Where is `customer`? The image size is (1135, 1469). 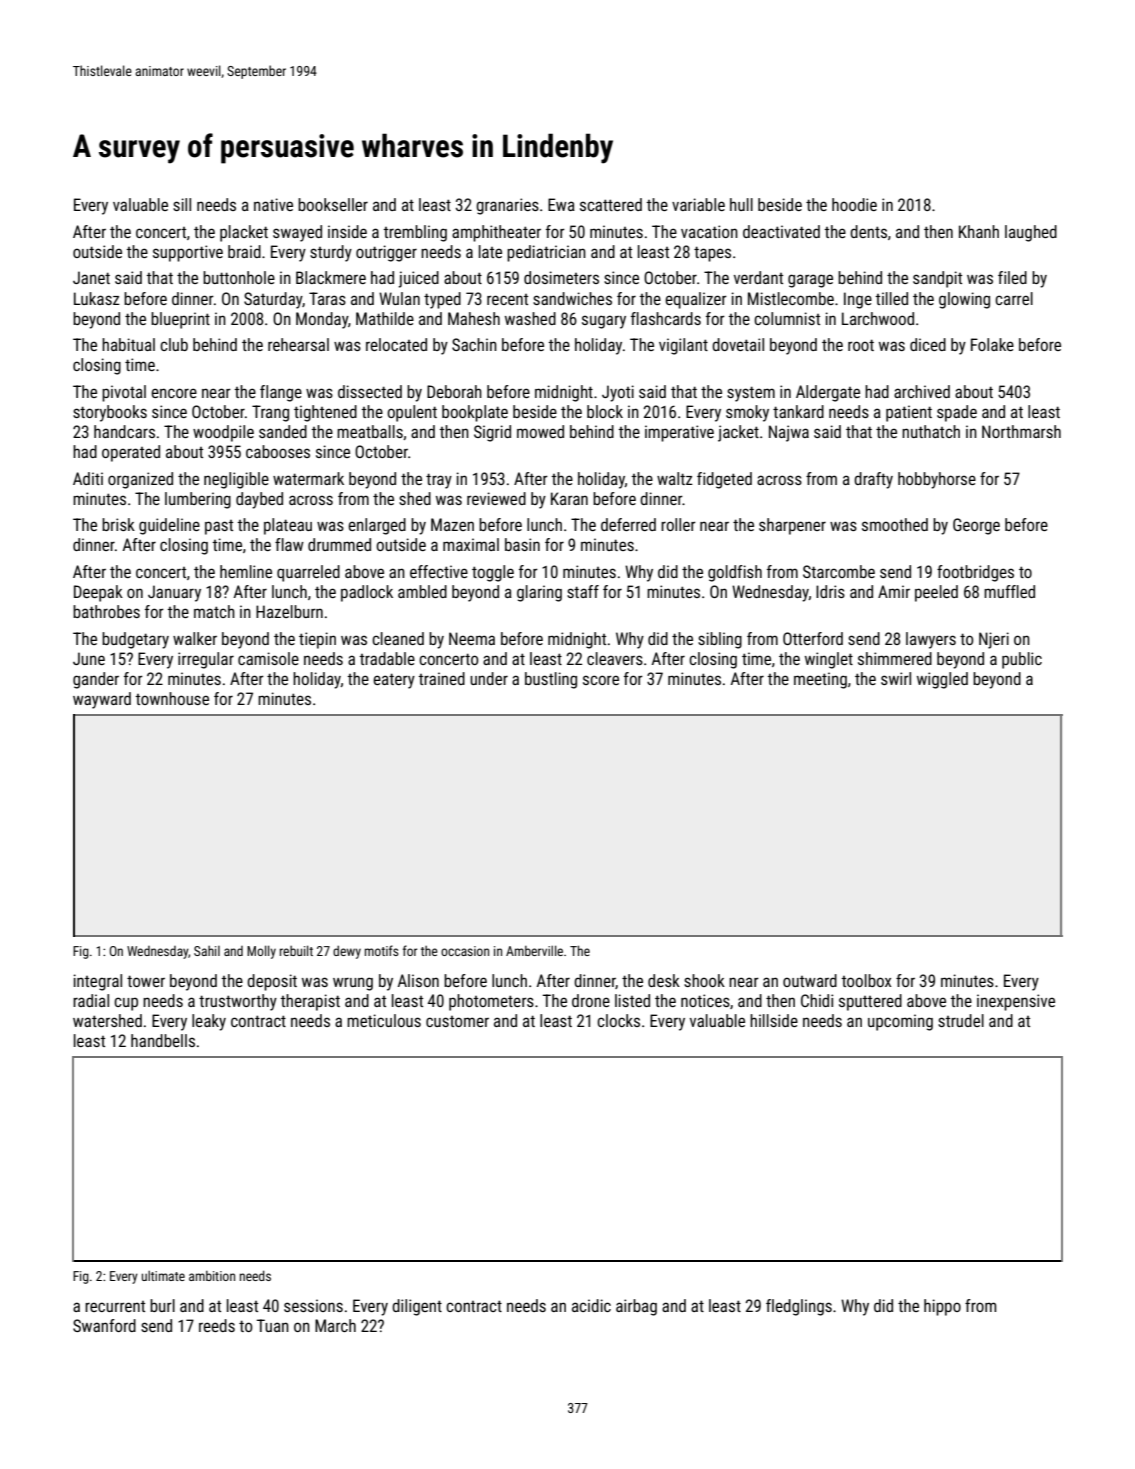
customer is located at coordinates (457, 1021).
